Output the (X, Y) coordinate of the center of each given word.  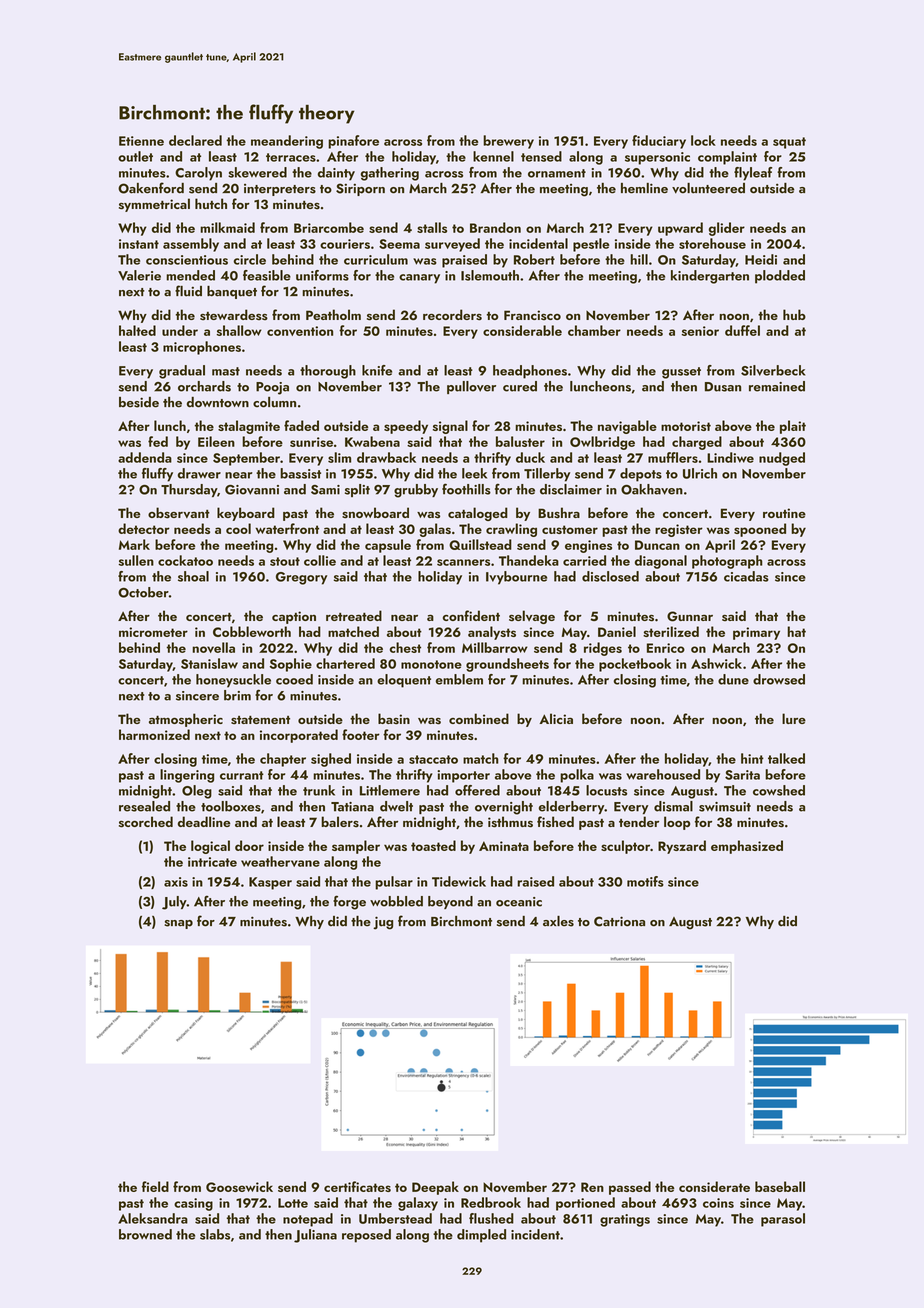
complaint (727, 158)
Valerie (139, 275)
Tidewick (459, 881)
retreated (354, 615)
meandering (287, 142)
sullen (136, 560)
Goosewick (239, 1186)
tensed (541, 156)
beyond (450, 902)
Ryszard (682, 847)
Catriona (619, 921)
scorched (146, 822)
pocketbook (635, 665)
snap (178, 924)
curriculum (376, 259)
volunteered (708, 188)
